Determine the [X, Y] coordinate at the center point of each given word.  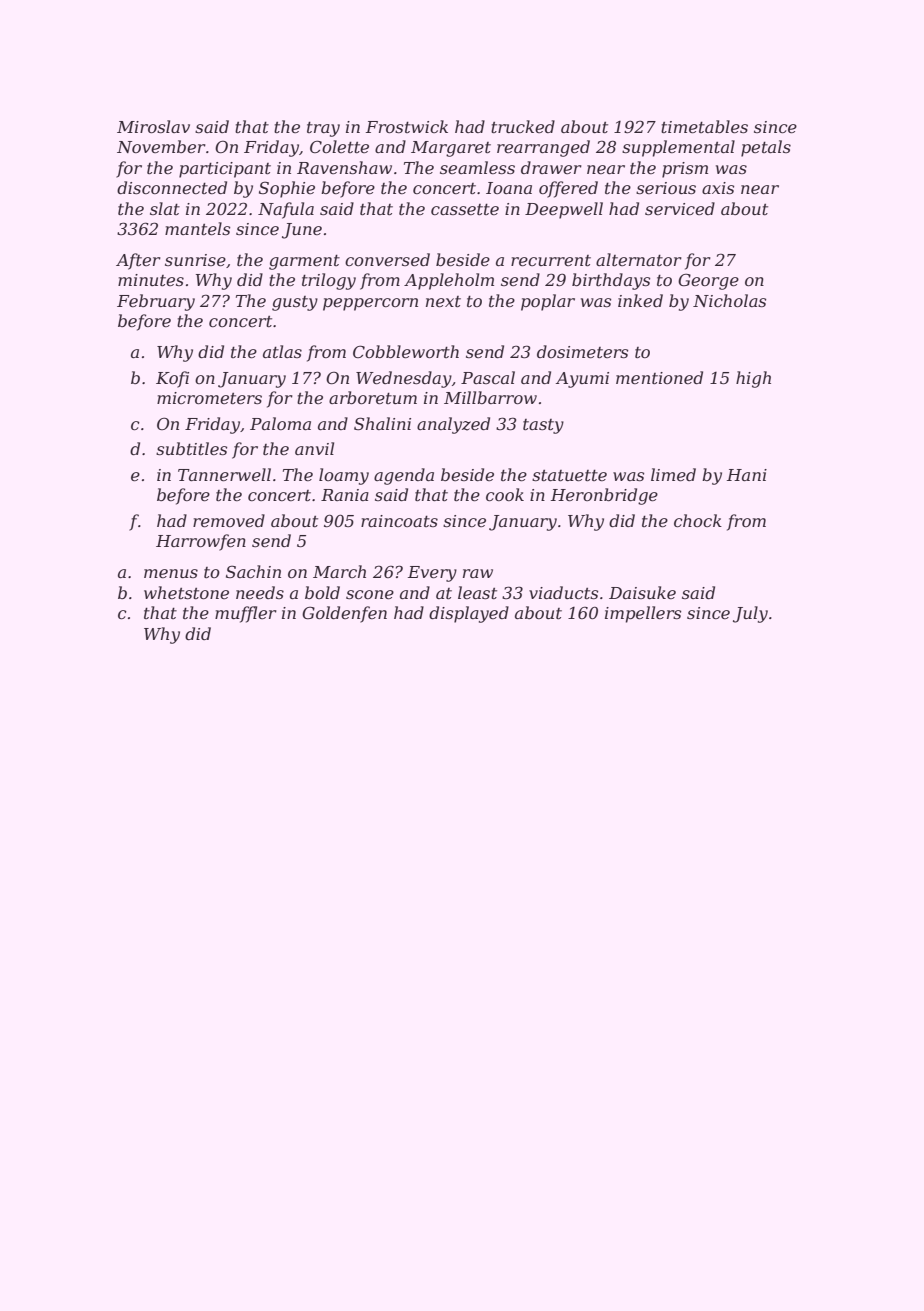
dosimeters [582, 351]
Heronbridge [604, 496]
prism [685, 170]
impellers [643, 614]
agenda [404, 476]
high [753, 379]
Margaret [451, 149]
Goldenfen [344, 614]
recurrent [551, 260]
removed [229, 520]
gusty [295, 303]
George [708, 282]
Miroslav [153, 126]
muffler [246, 614]
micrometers [209, 398]
